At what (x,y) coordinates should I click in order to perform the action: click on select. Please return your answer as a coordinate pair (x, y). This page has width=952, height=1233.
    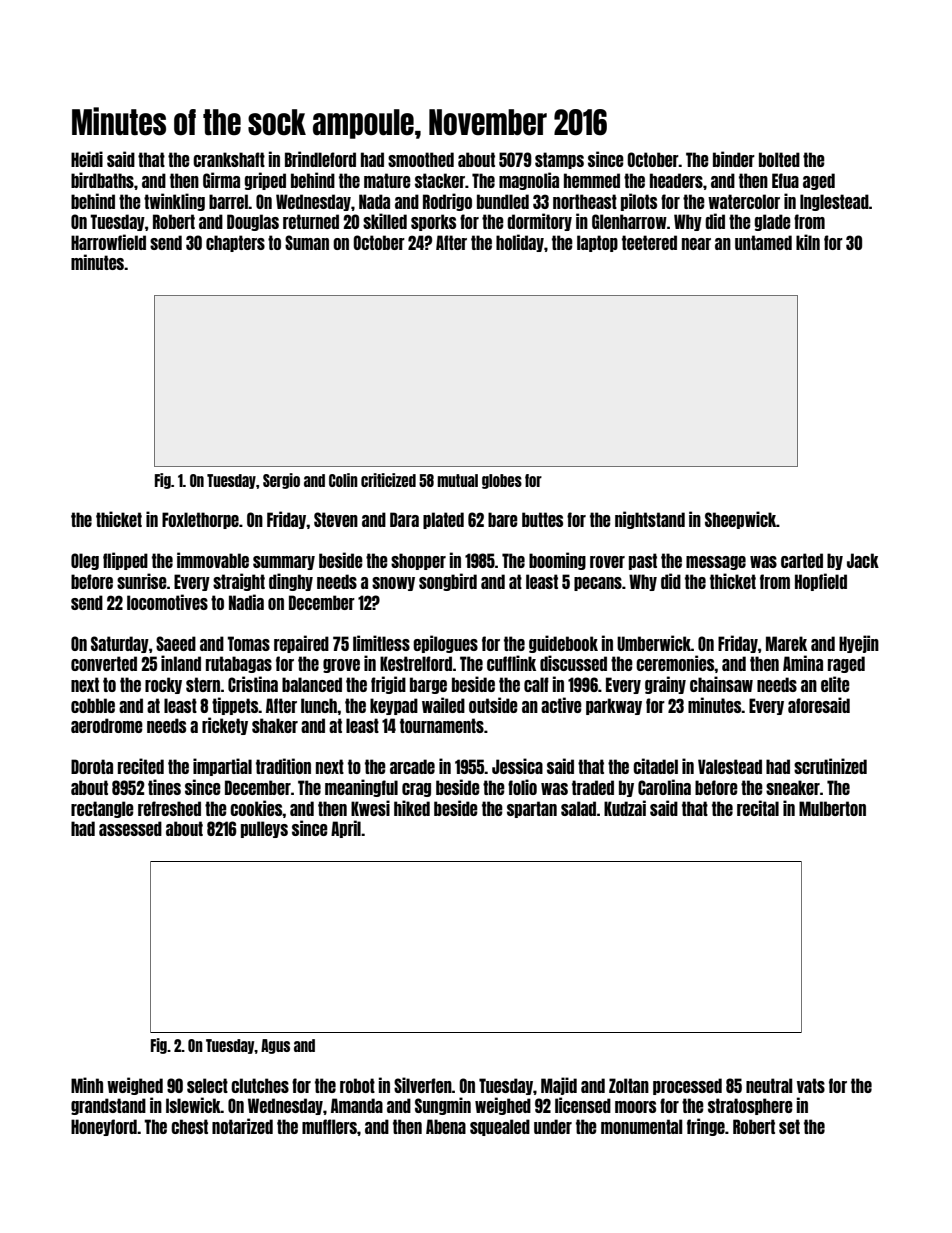
    Looking at the image, I should click on (207, 1085).
